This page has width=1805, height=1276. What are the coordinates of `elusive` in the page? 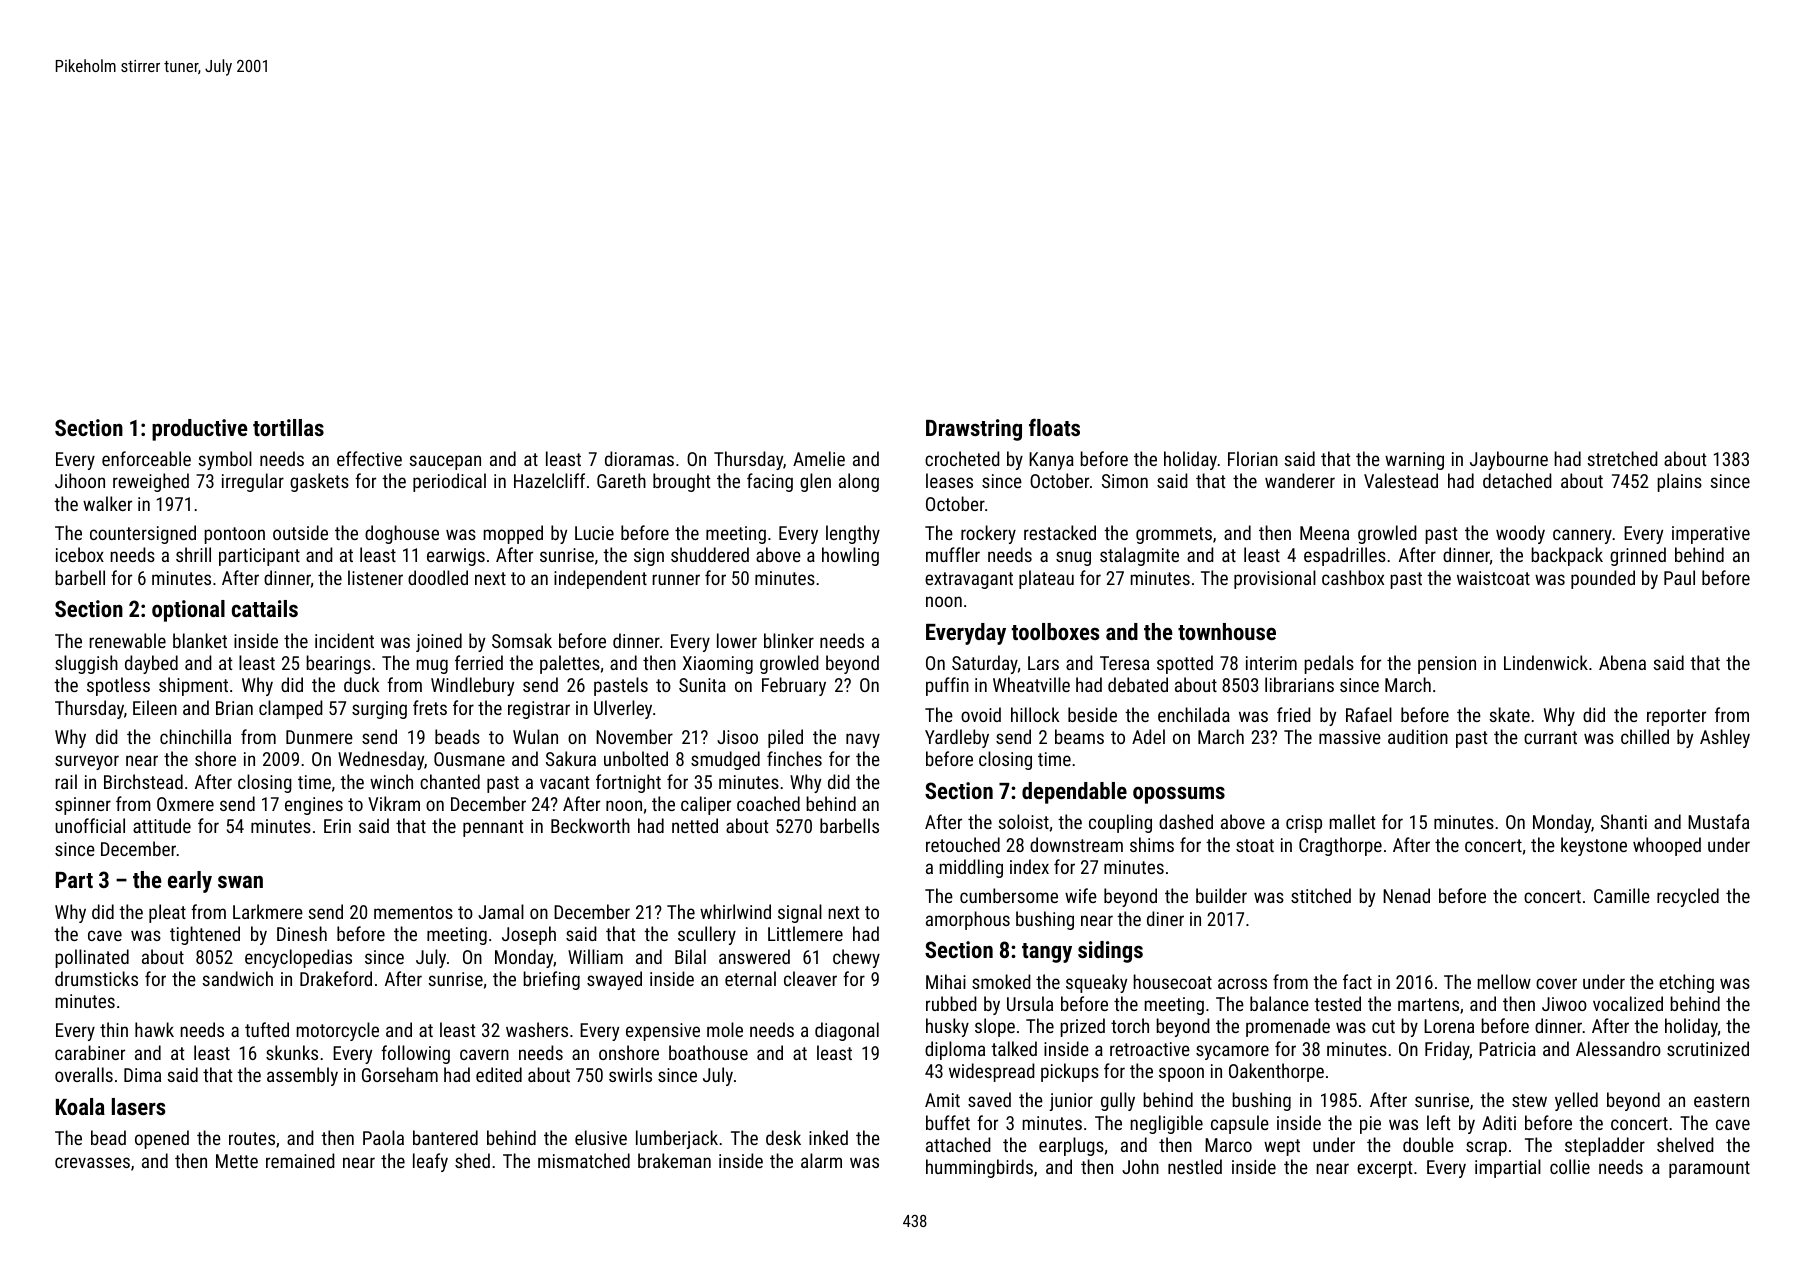 It's located at (601, 1137).
